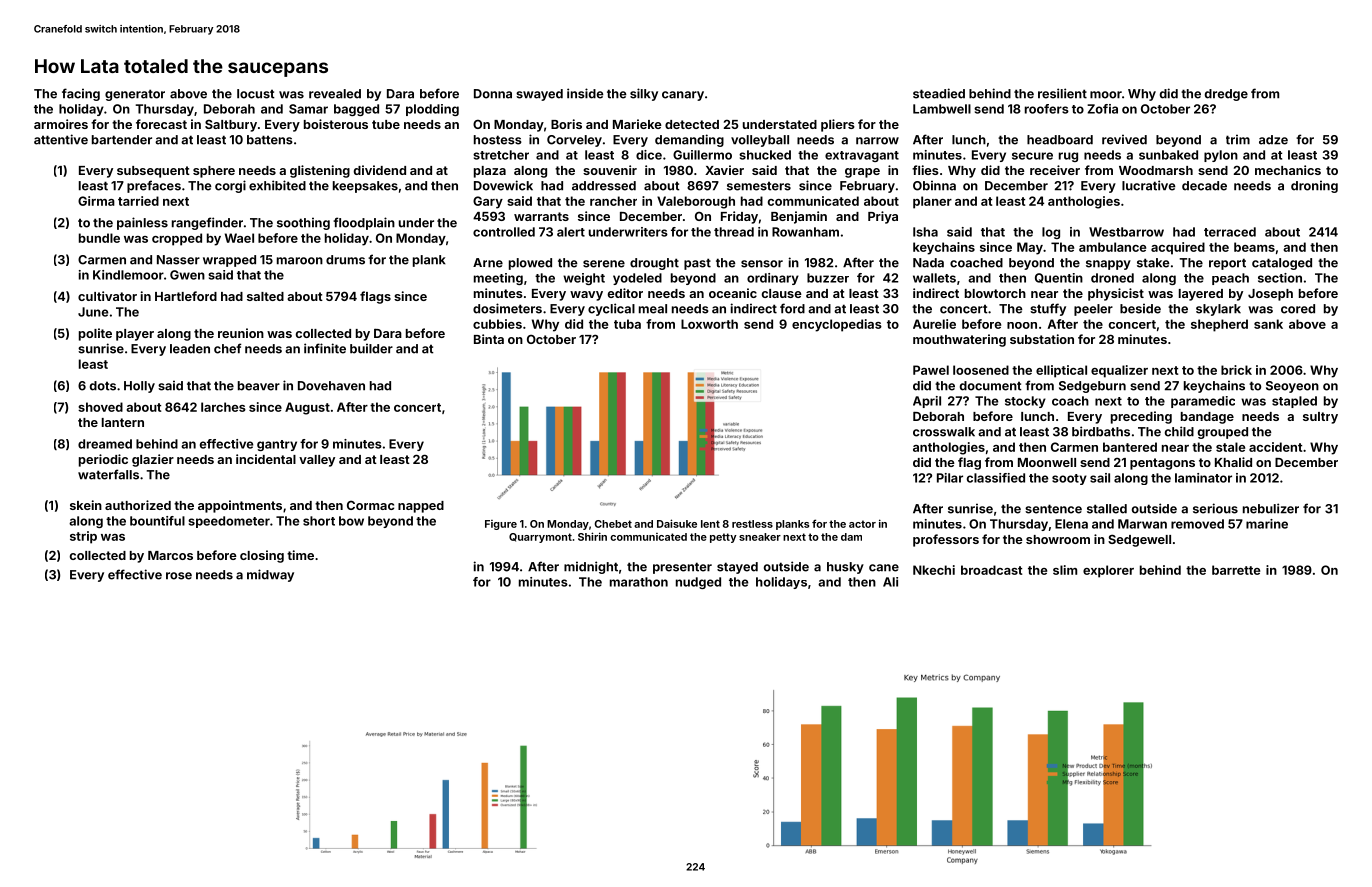 The image size is (1372, 887). I want to click on Pawel, so click(931, 370).
